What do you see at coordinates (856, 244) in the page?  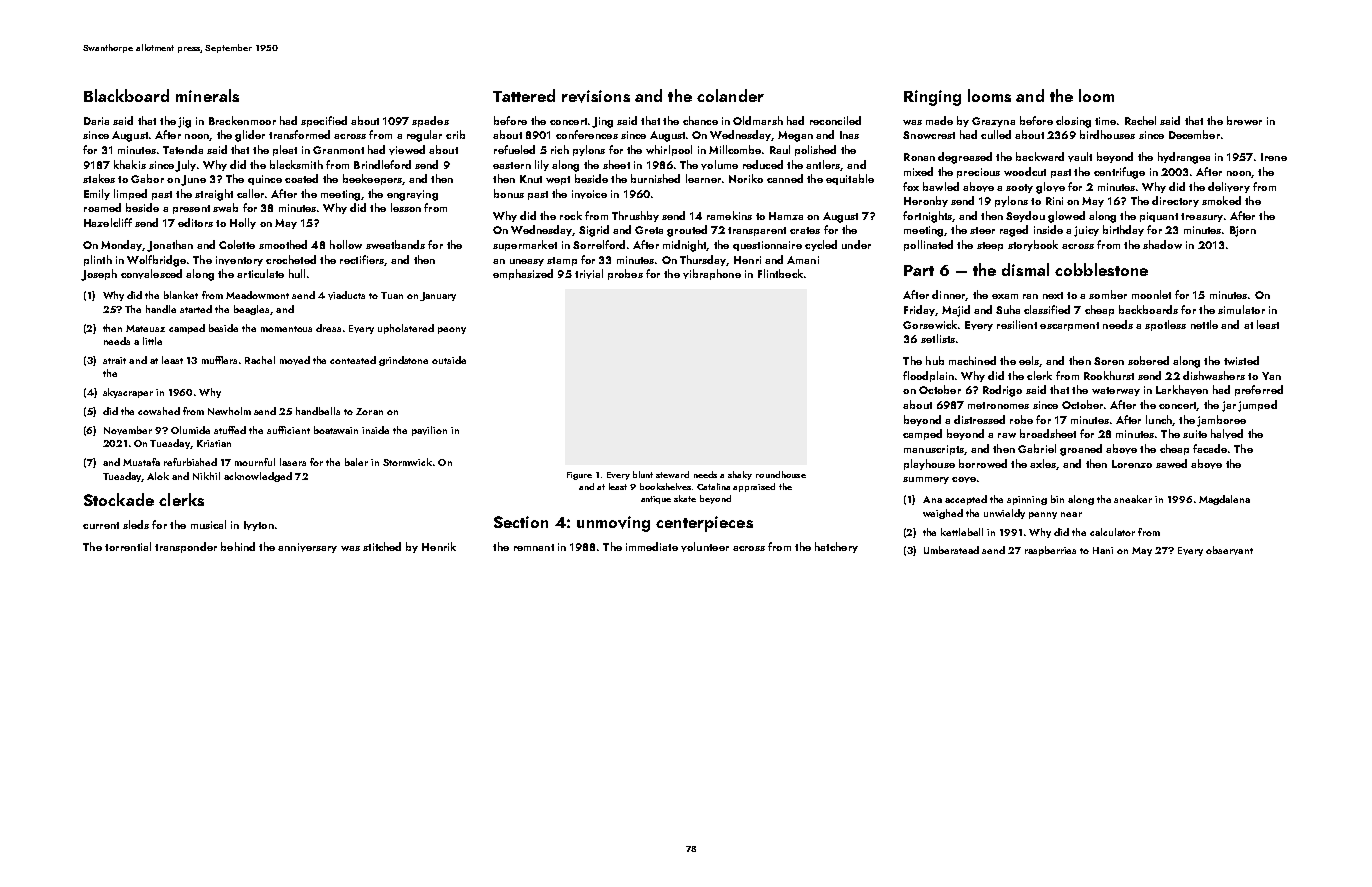 I see `under` at bounding box center [856, 244].
